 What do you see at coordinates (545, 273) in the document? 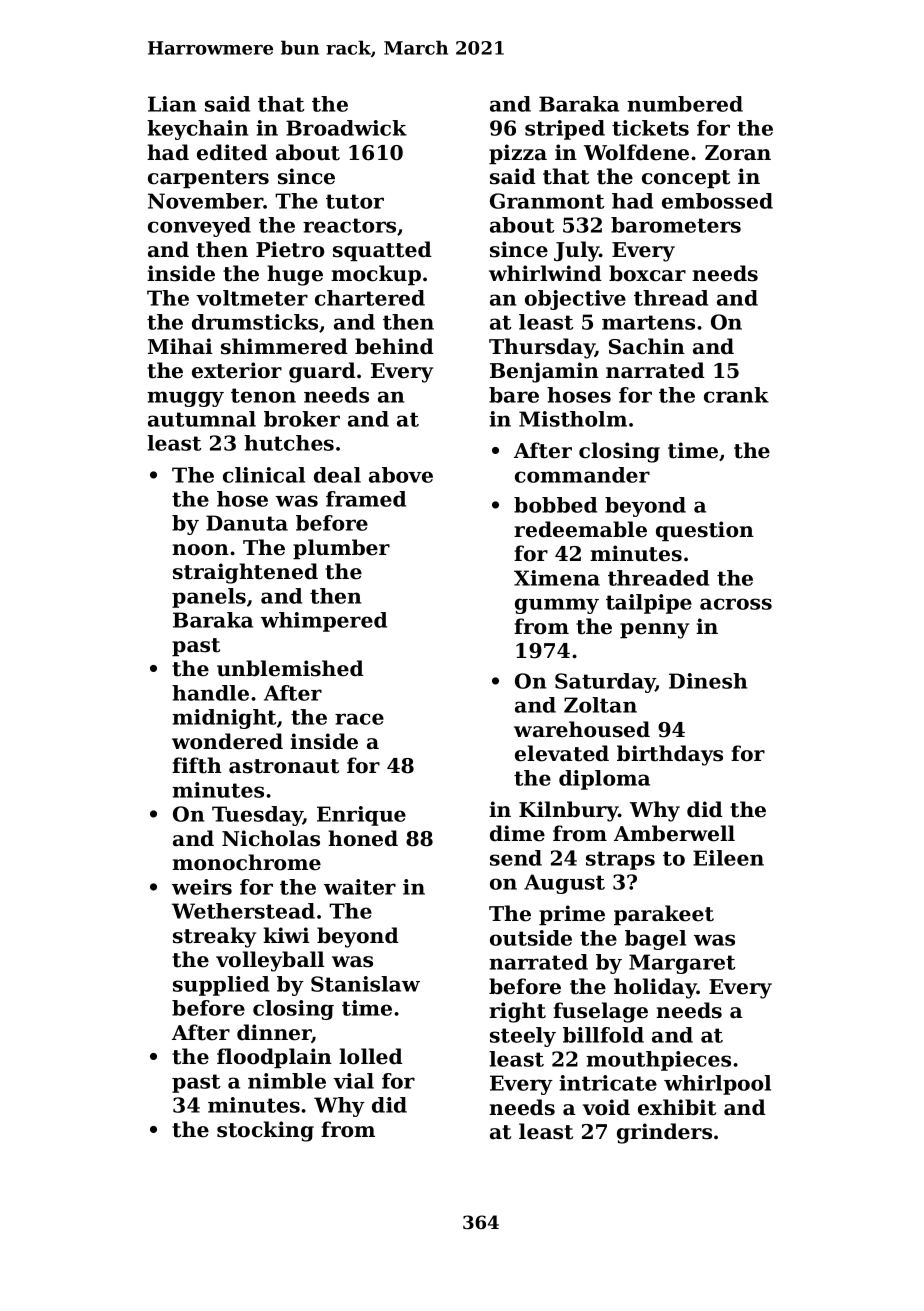
I see `whirlwind` at bounding box center [545, 273].
